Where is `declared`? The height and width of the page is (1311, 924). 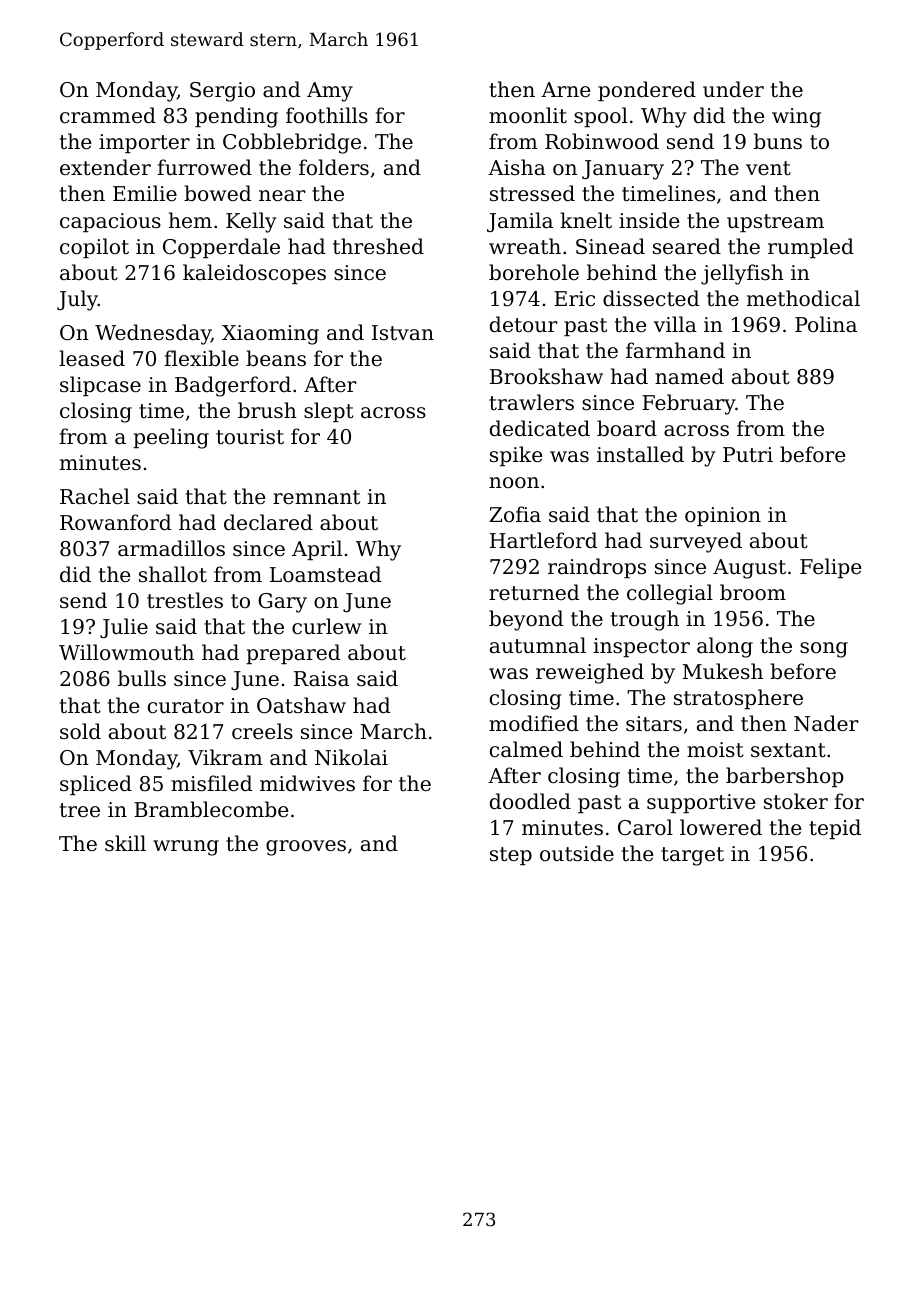
declared is located at coordinates (268, 522).
